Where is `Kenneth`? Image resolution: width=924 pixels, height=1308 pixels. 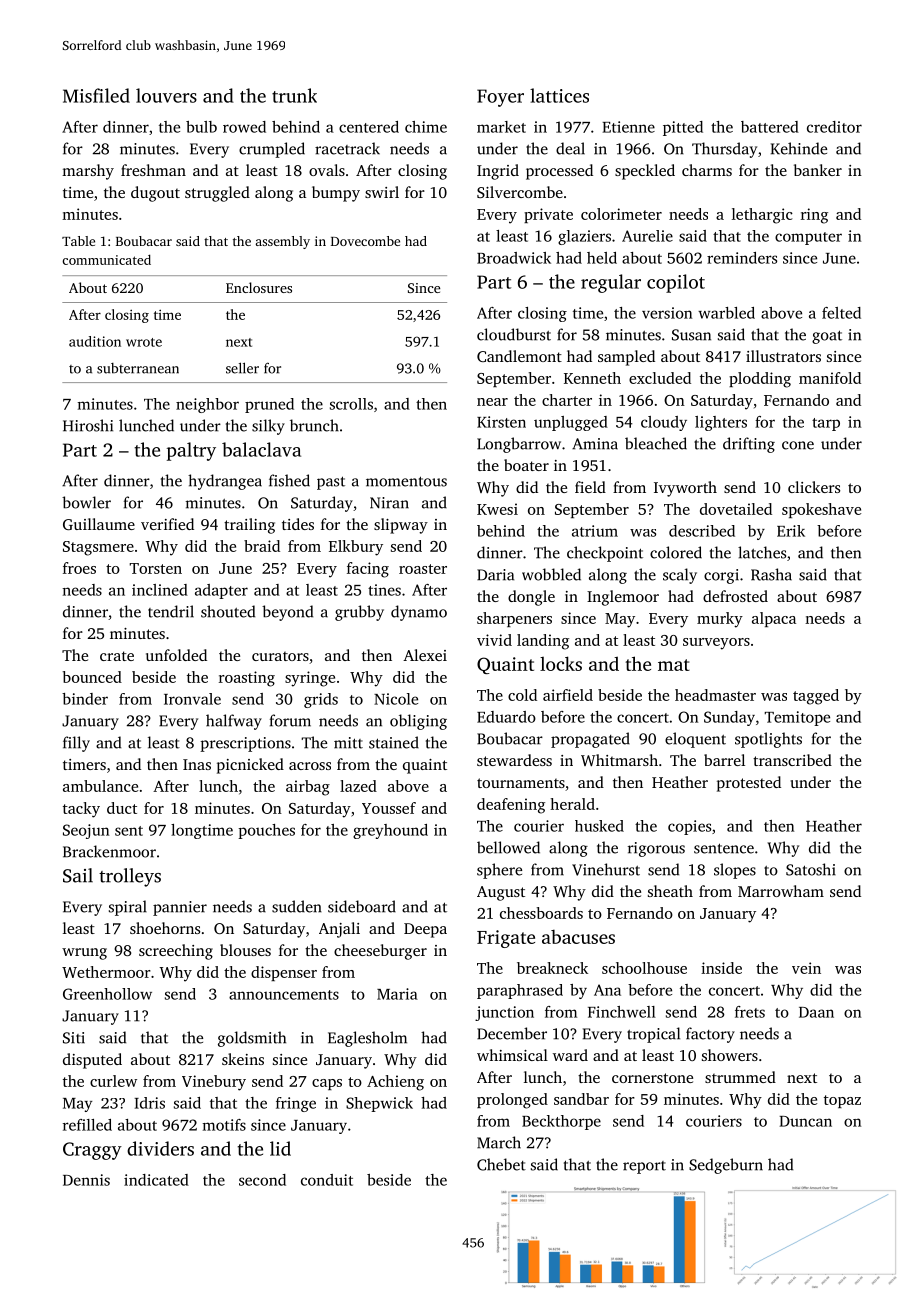
Kenneth is located at coordinates (592, 378).
